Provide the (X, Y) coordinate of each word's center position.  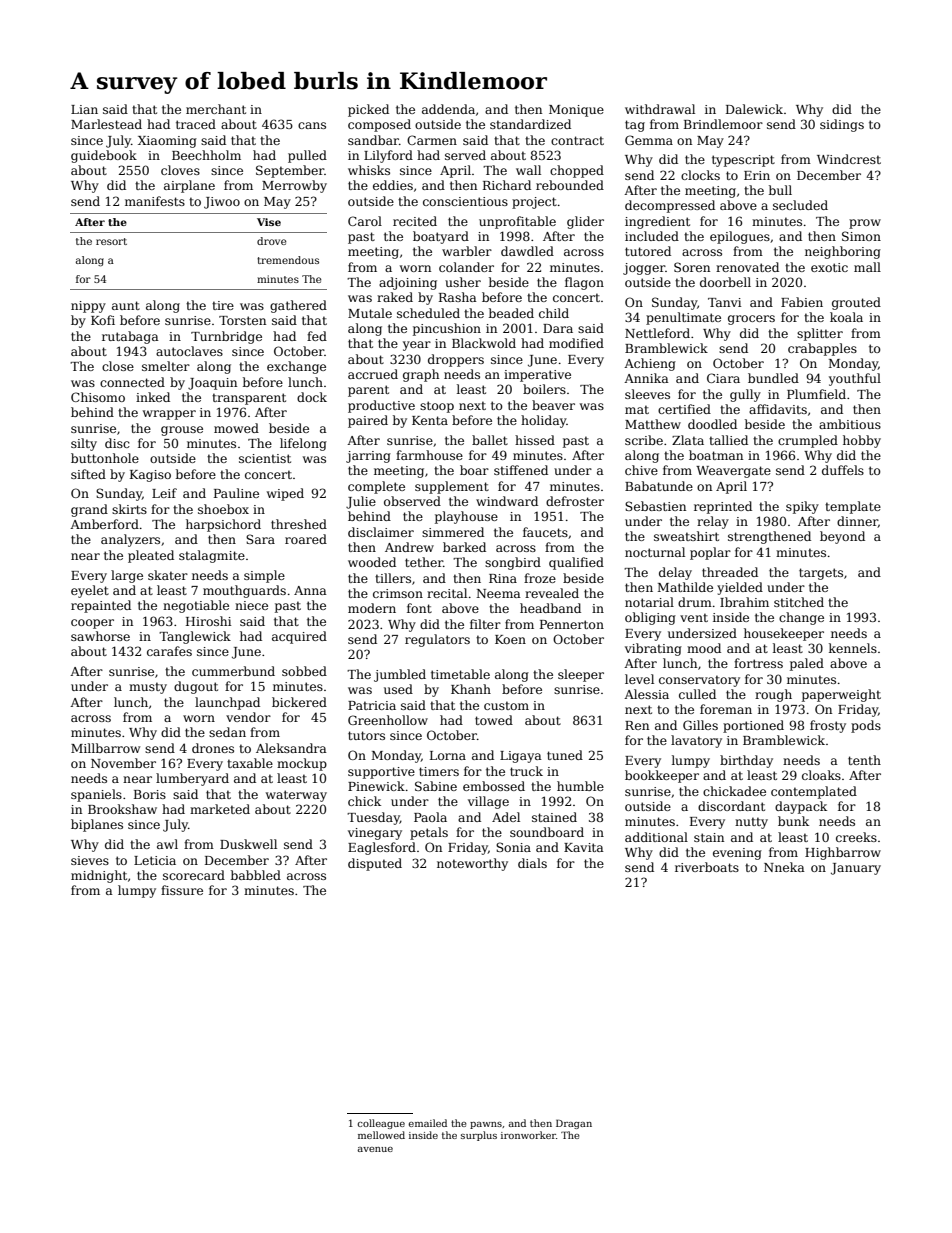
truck (526, 771)
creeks (856, 837)
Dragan (574, 1124)
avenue (375, 1149)
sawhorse (100, 636)
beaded (511, 313)
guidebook (104, 156)
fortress (758, 663)
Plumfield (816, 394)
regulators (437, 640)
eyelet (90, 591)
